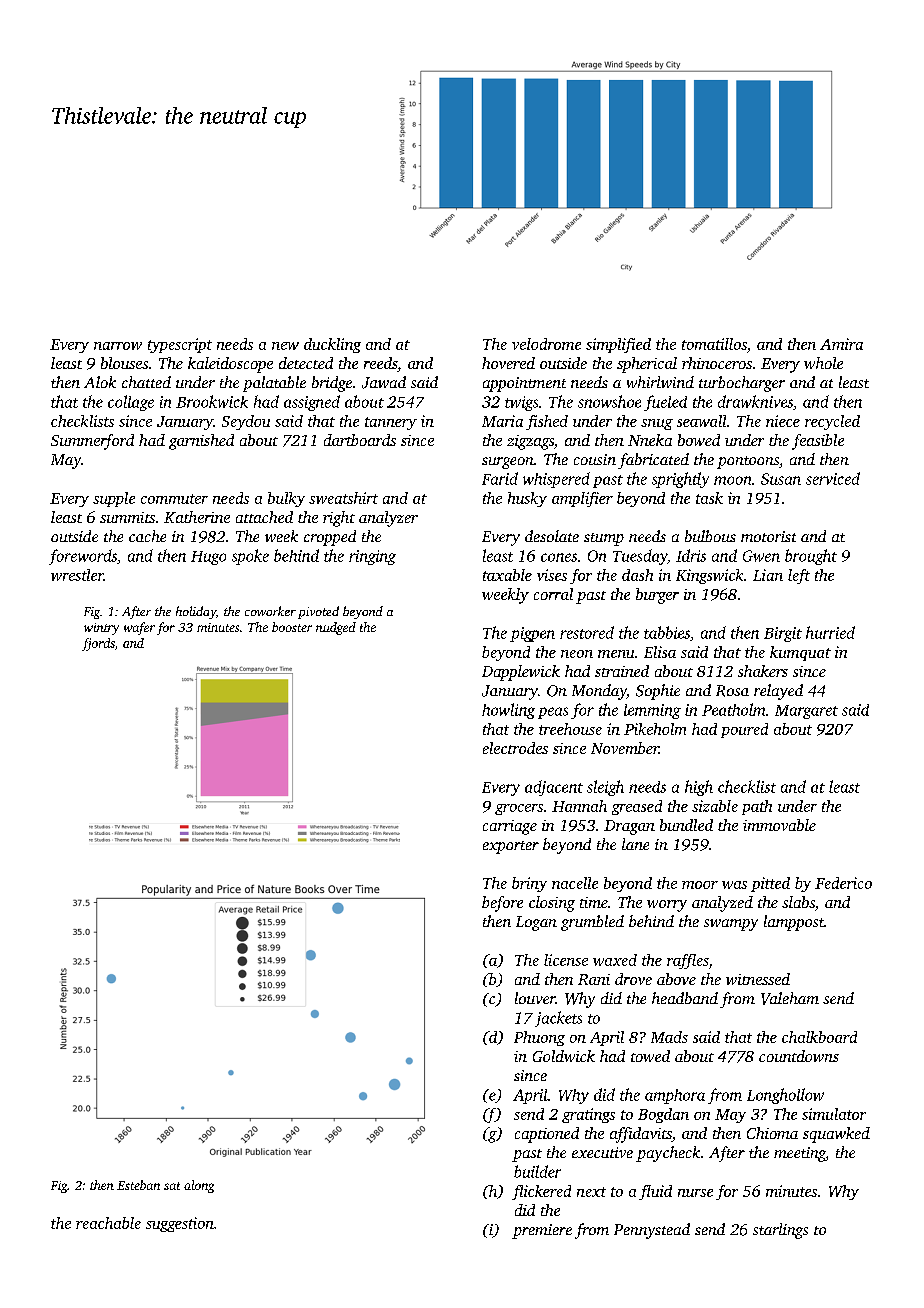 The image size is (924, 1308). What do you see at coordinates (502, 904) in the screenshot?
I see `before` at bounding box center [502, 904].
